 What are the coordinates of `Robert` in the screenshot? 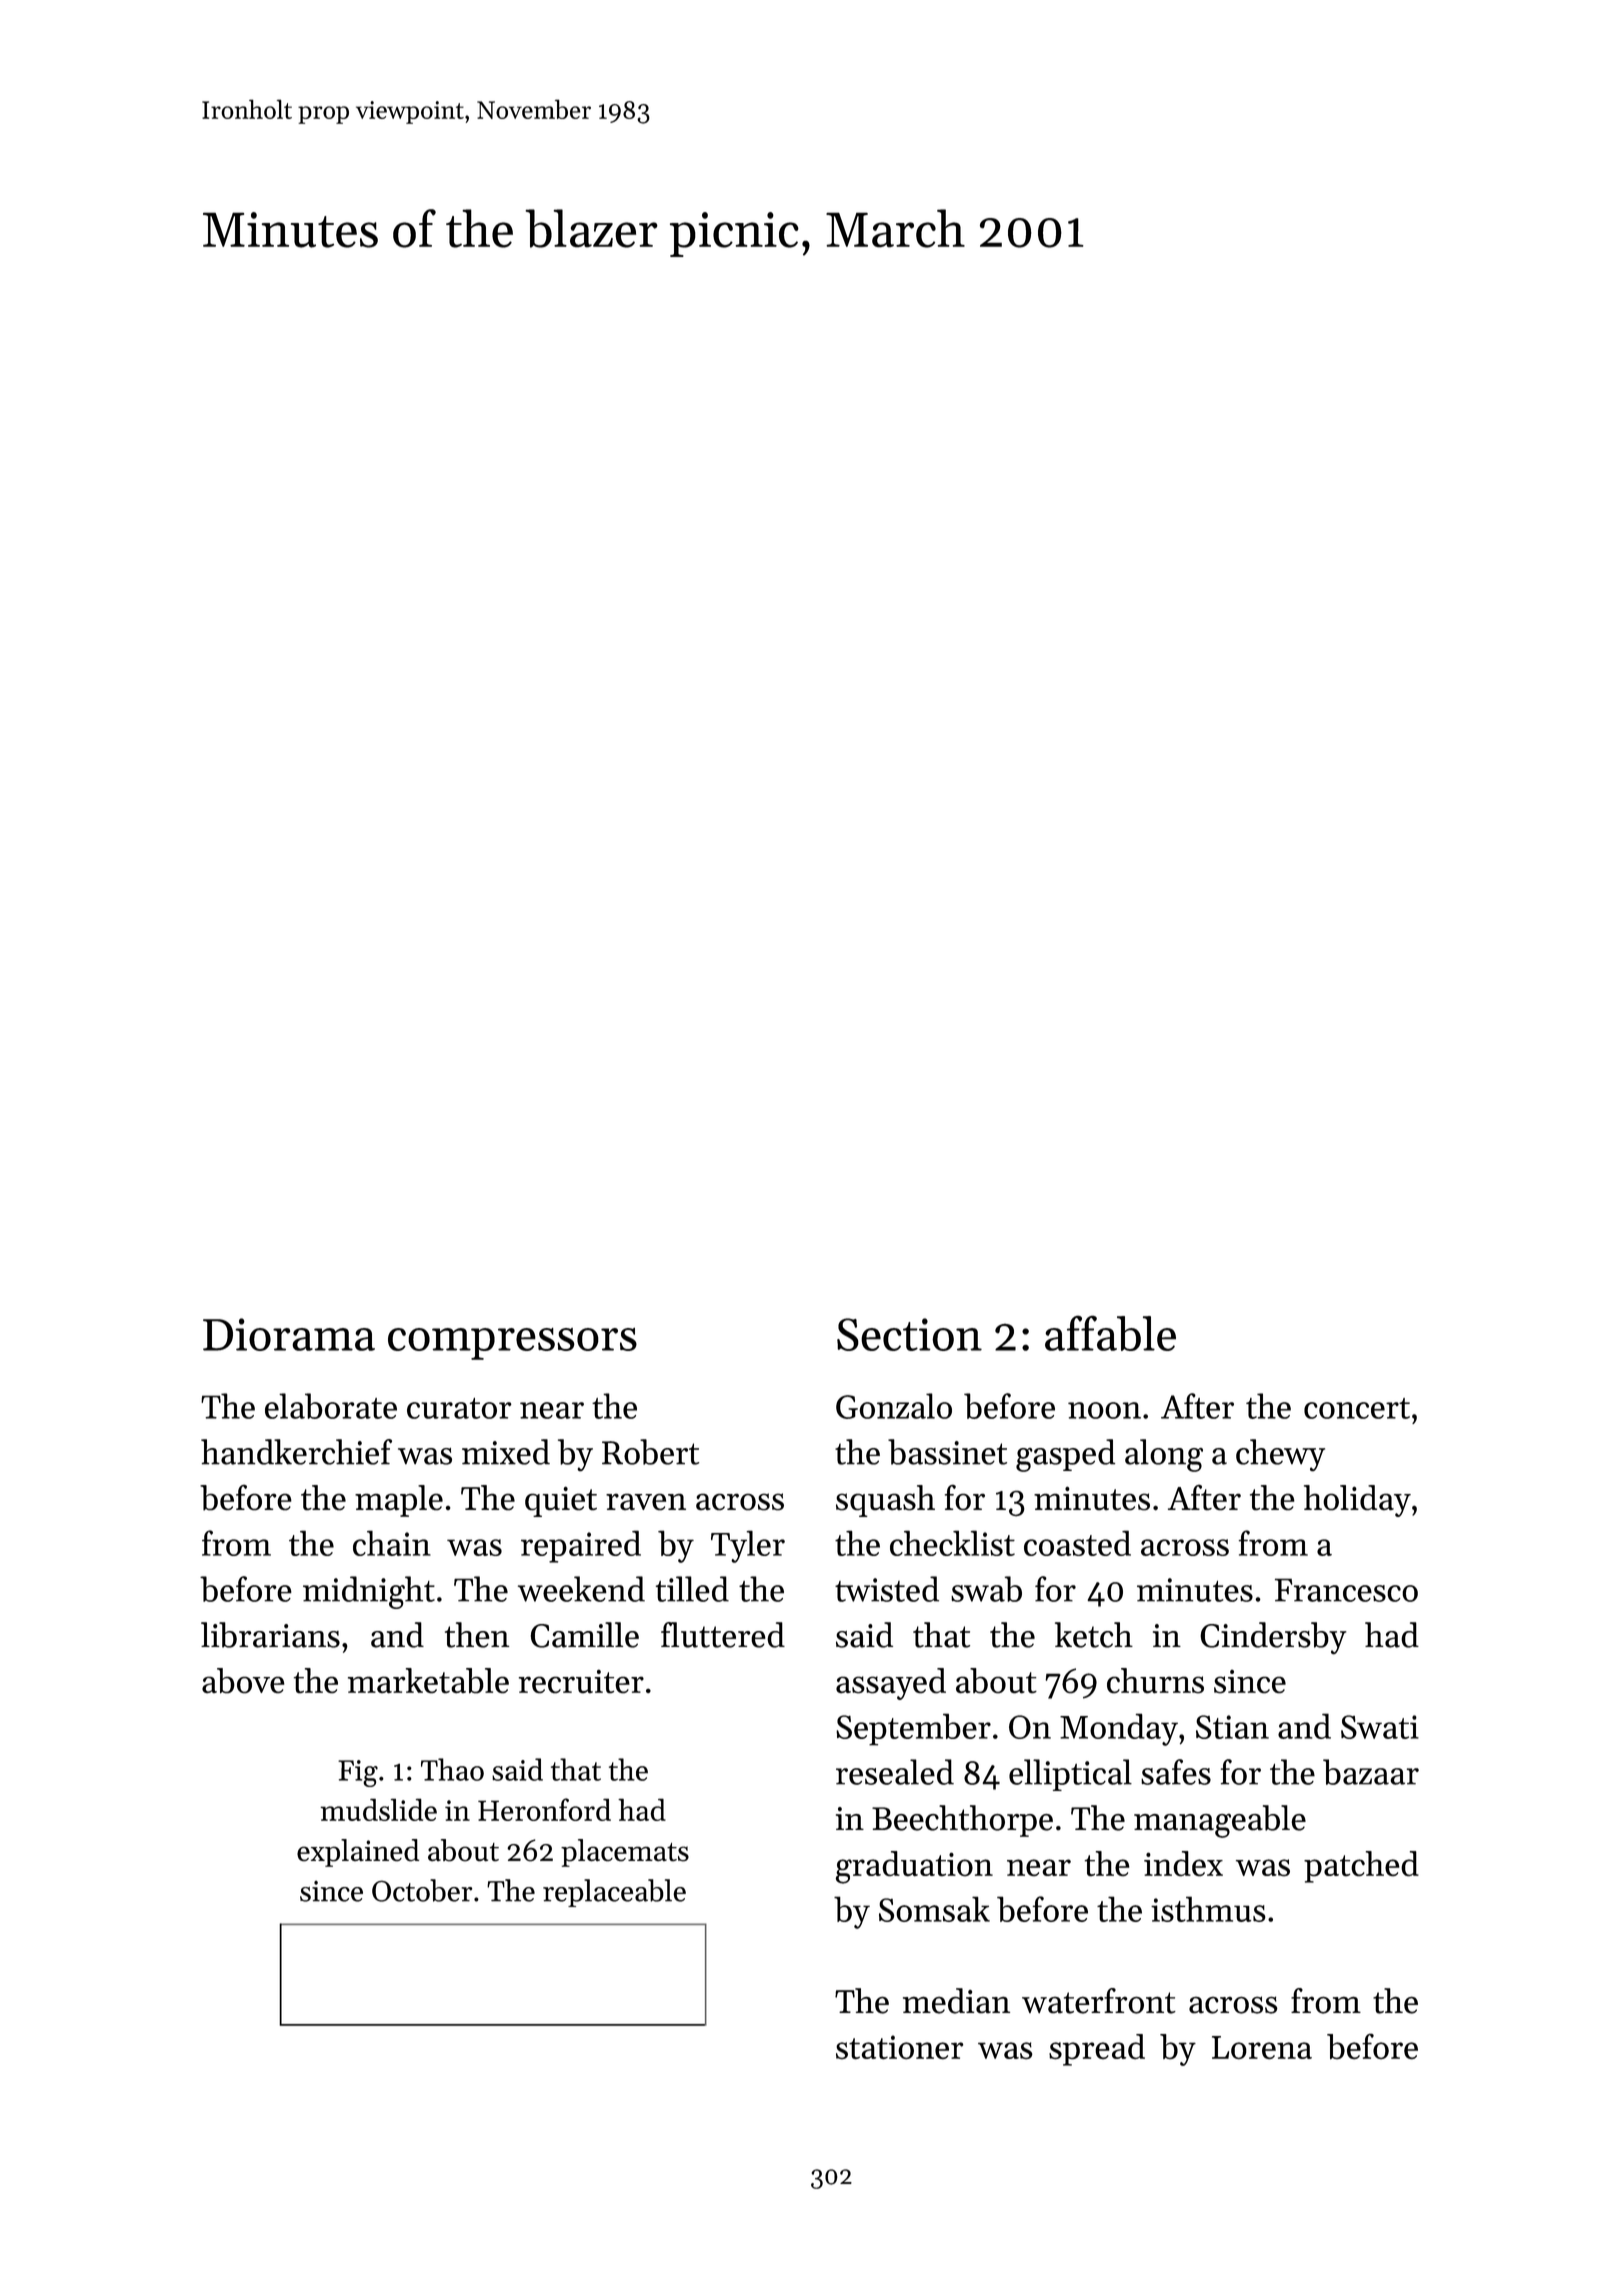 It's located at (650, 1452).
